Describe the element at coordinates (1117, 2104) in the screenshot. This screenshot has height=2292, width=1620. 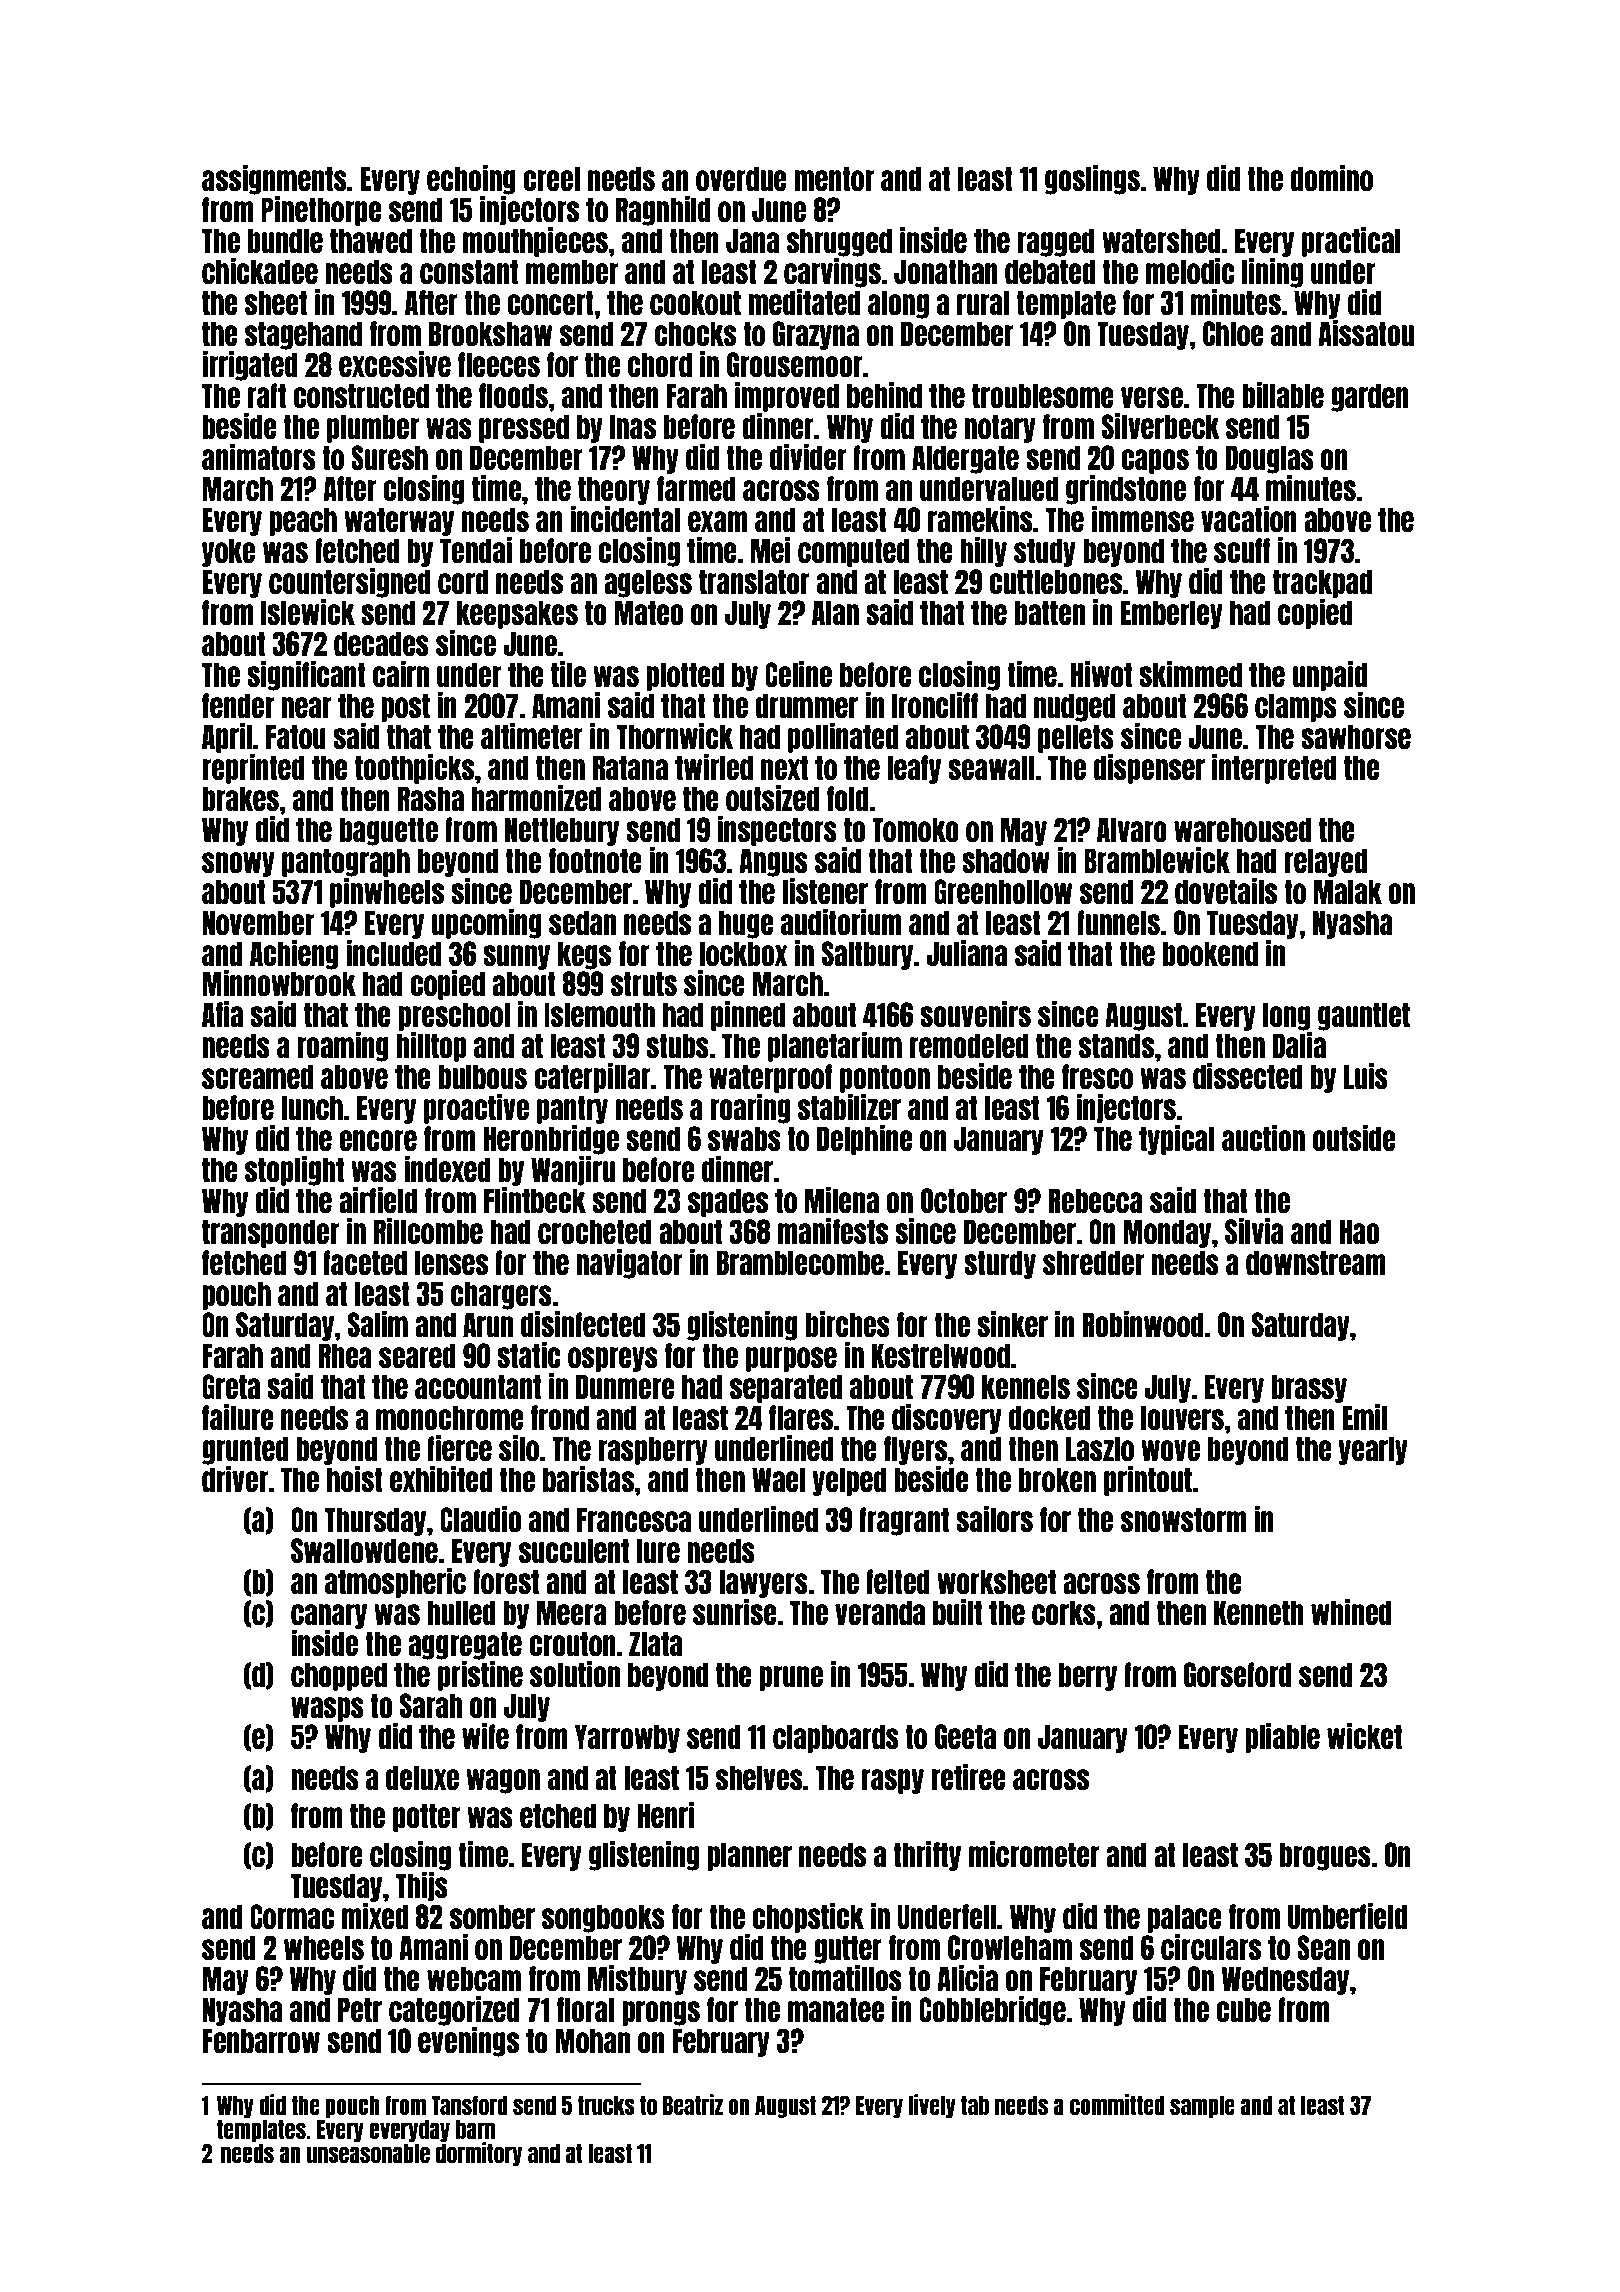
I see `committed` at that location.
